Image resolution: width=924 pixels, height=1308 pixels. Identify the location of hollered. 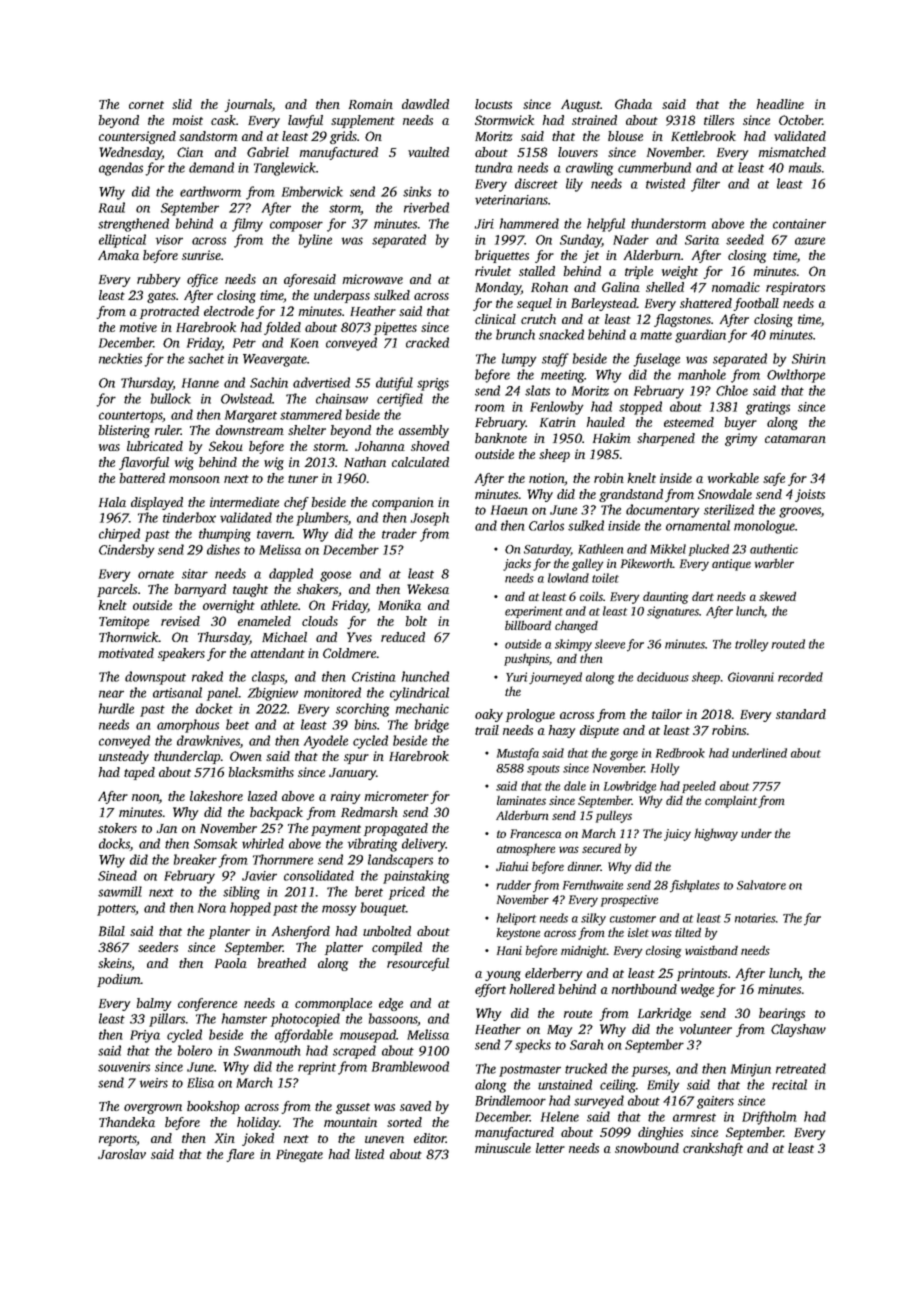
(532, 989).
